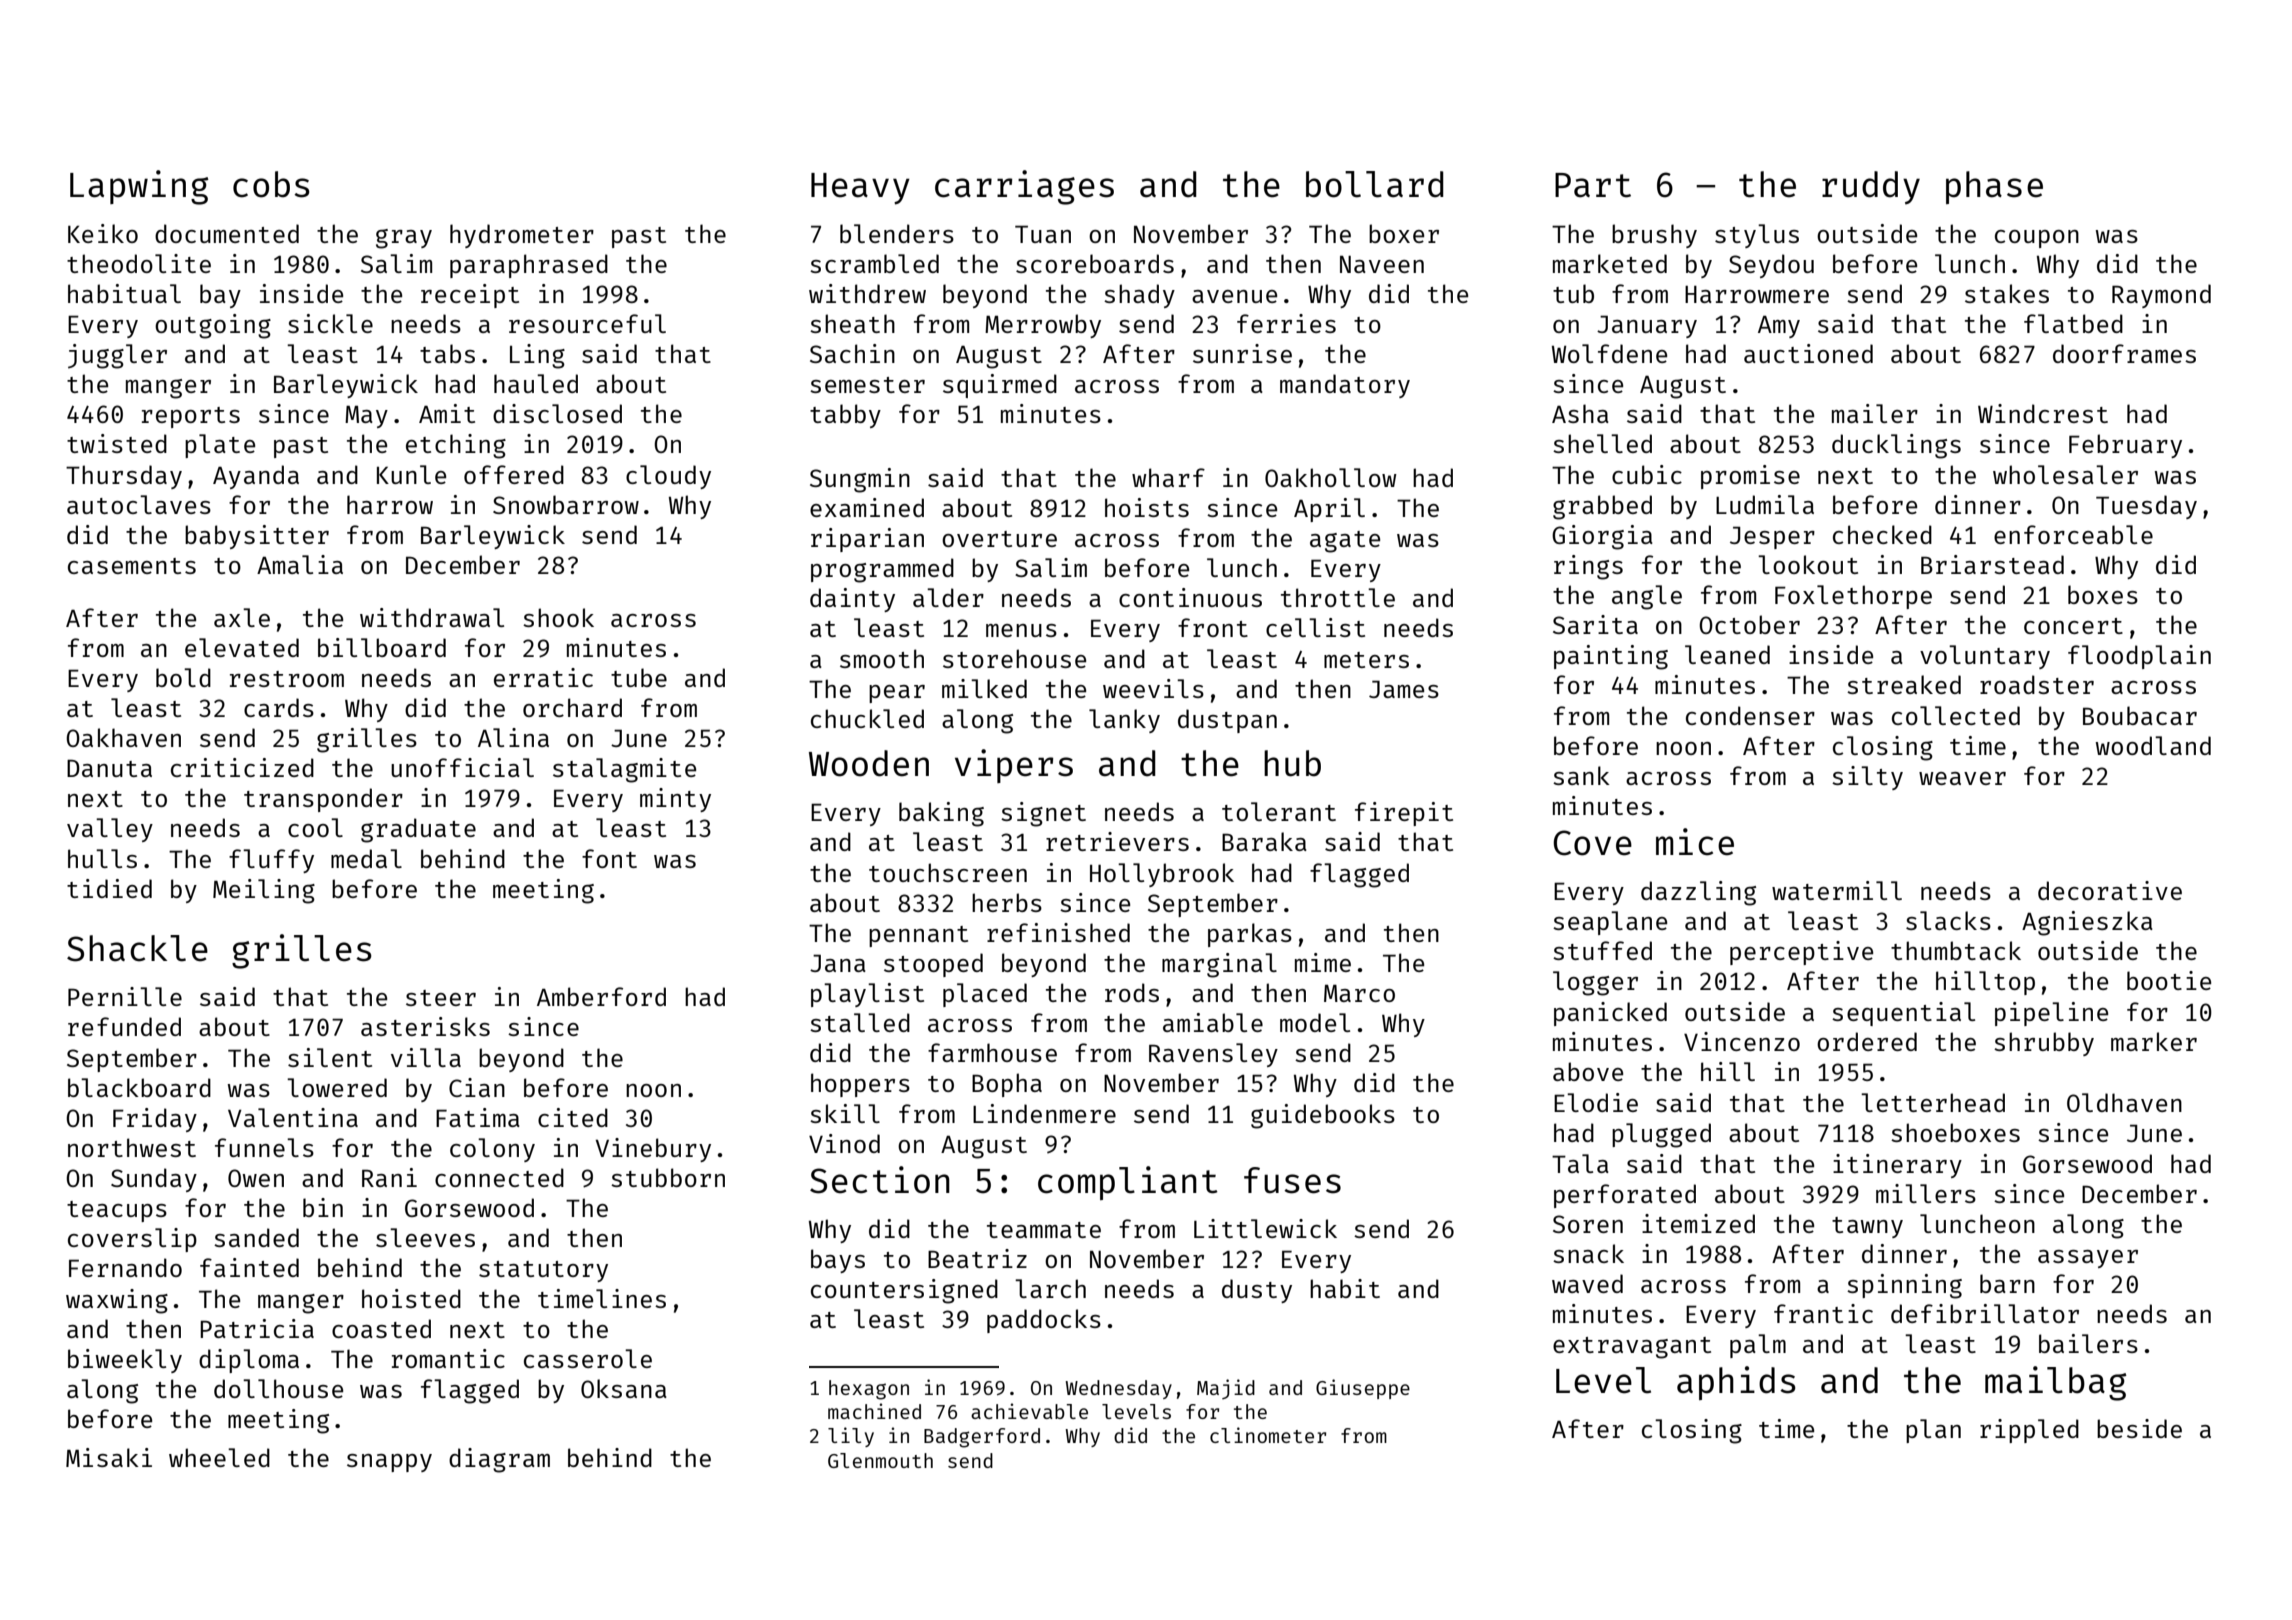 The height and width of the image is (1620, 2292). What do you see at coordinates (1956, 950) in the image?
I see `thumbtack` at bounding box center [1956, 950].
